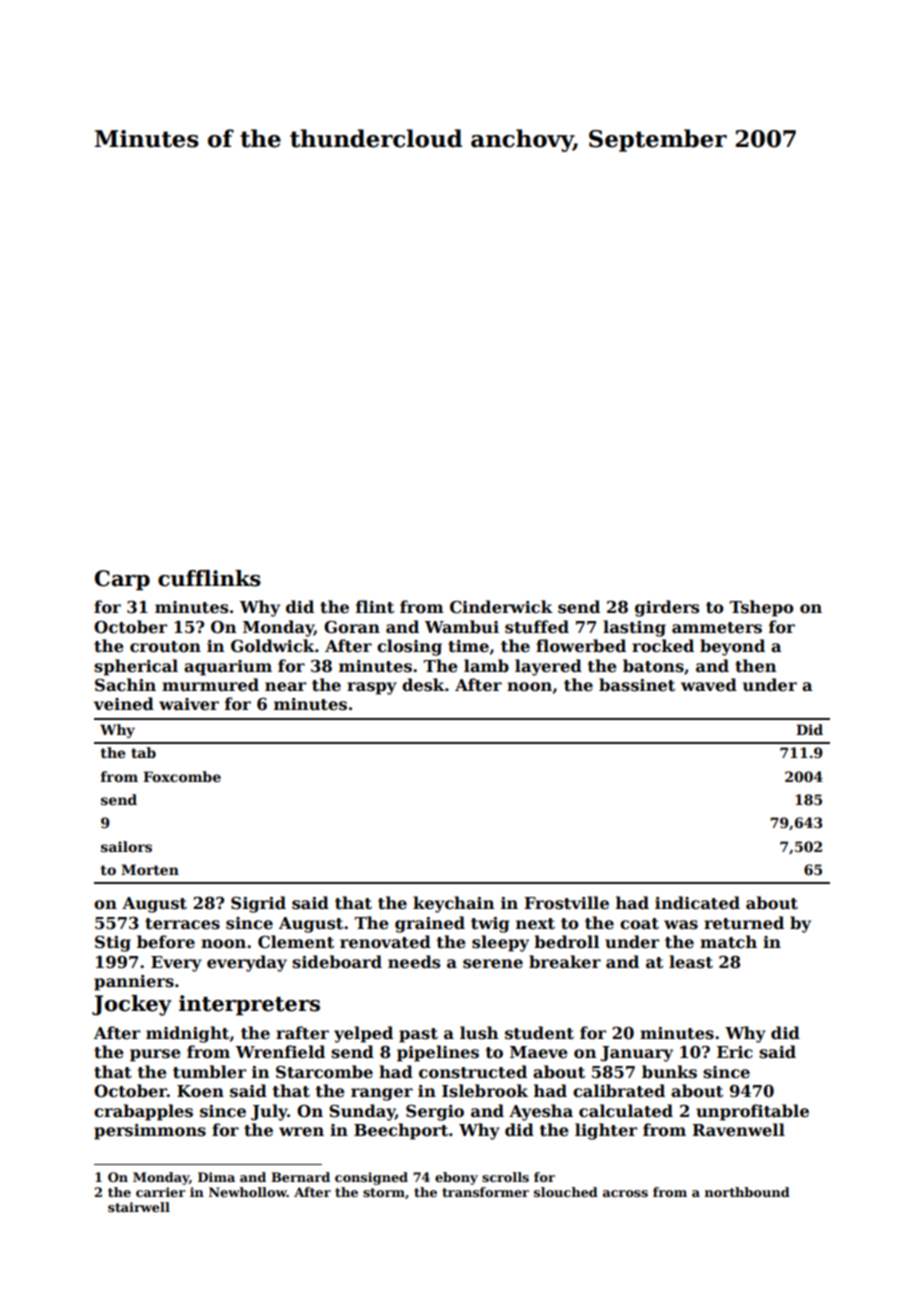 The image size is (924, 1308). What do you see at coordinates (182, 776) in the screenshot?
I see `Foxcombe` at bounding box center [182, 776].
